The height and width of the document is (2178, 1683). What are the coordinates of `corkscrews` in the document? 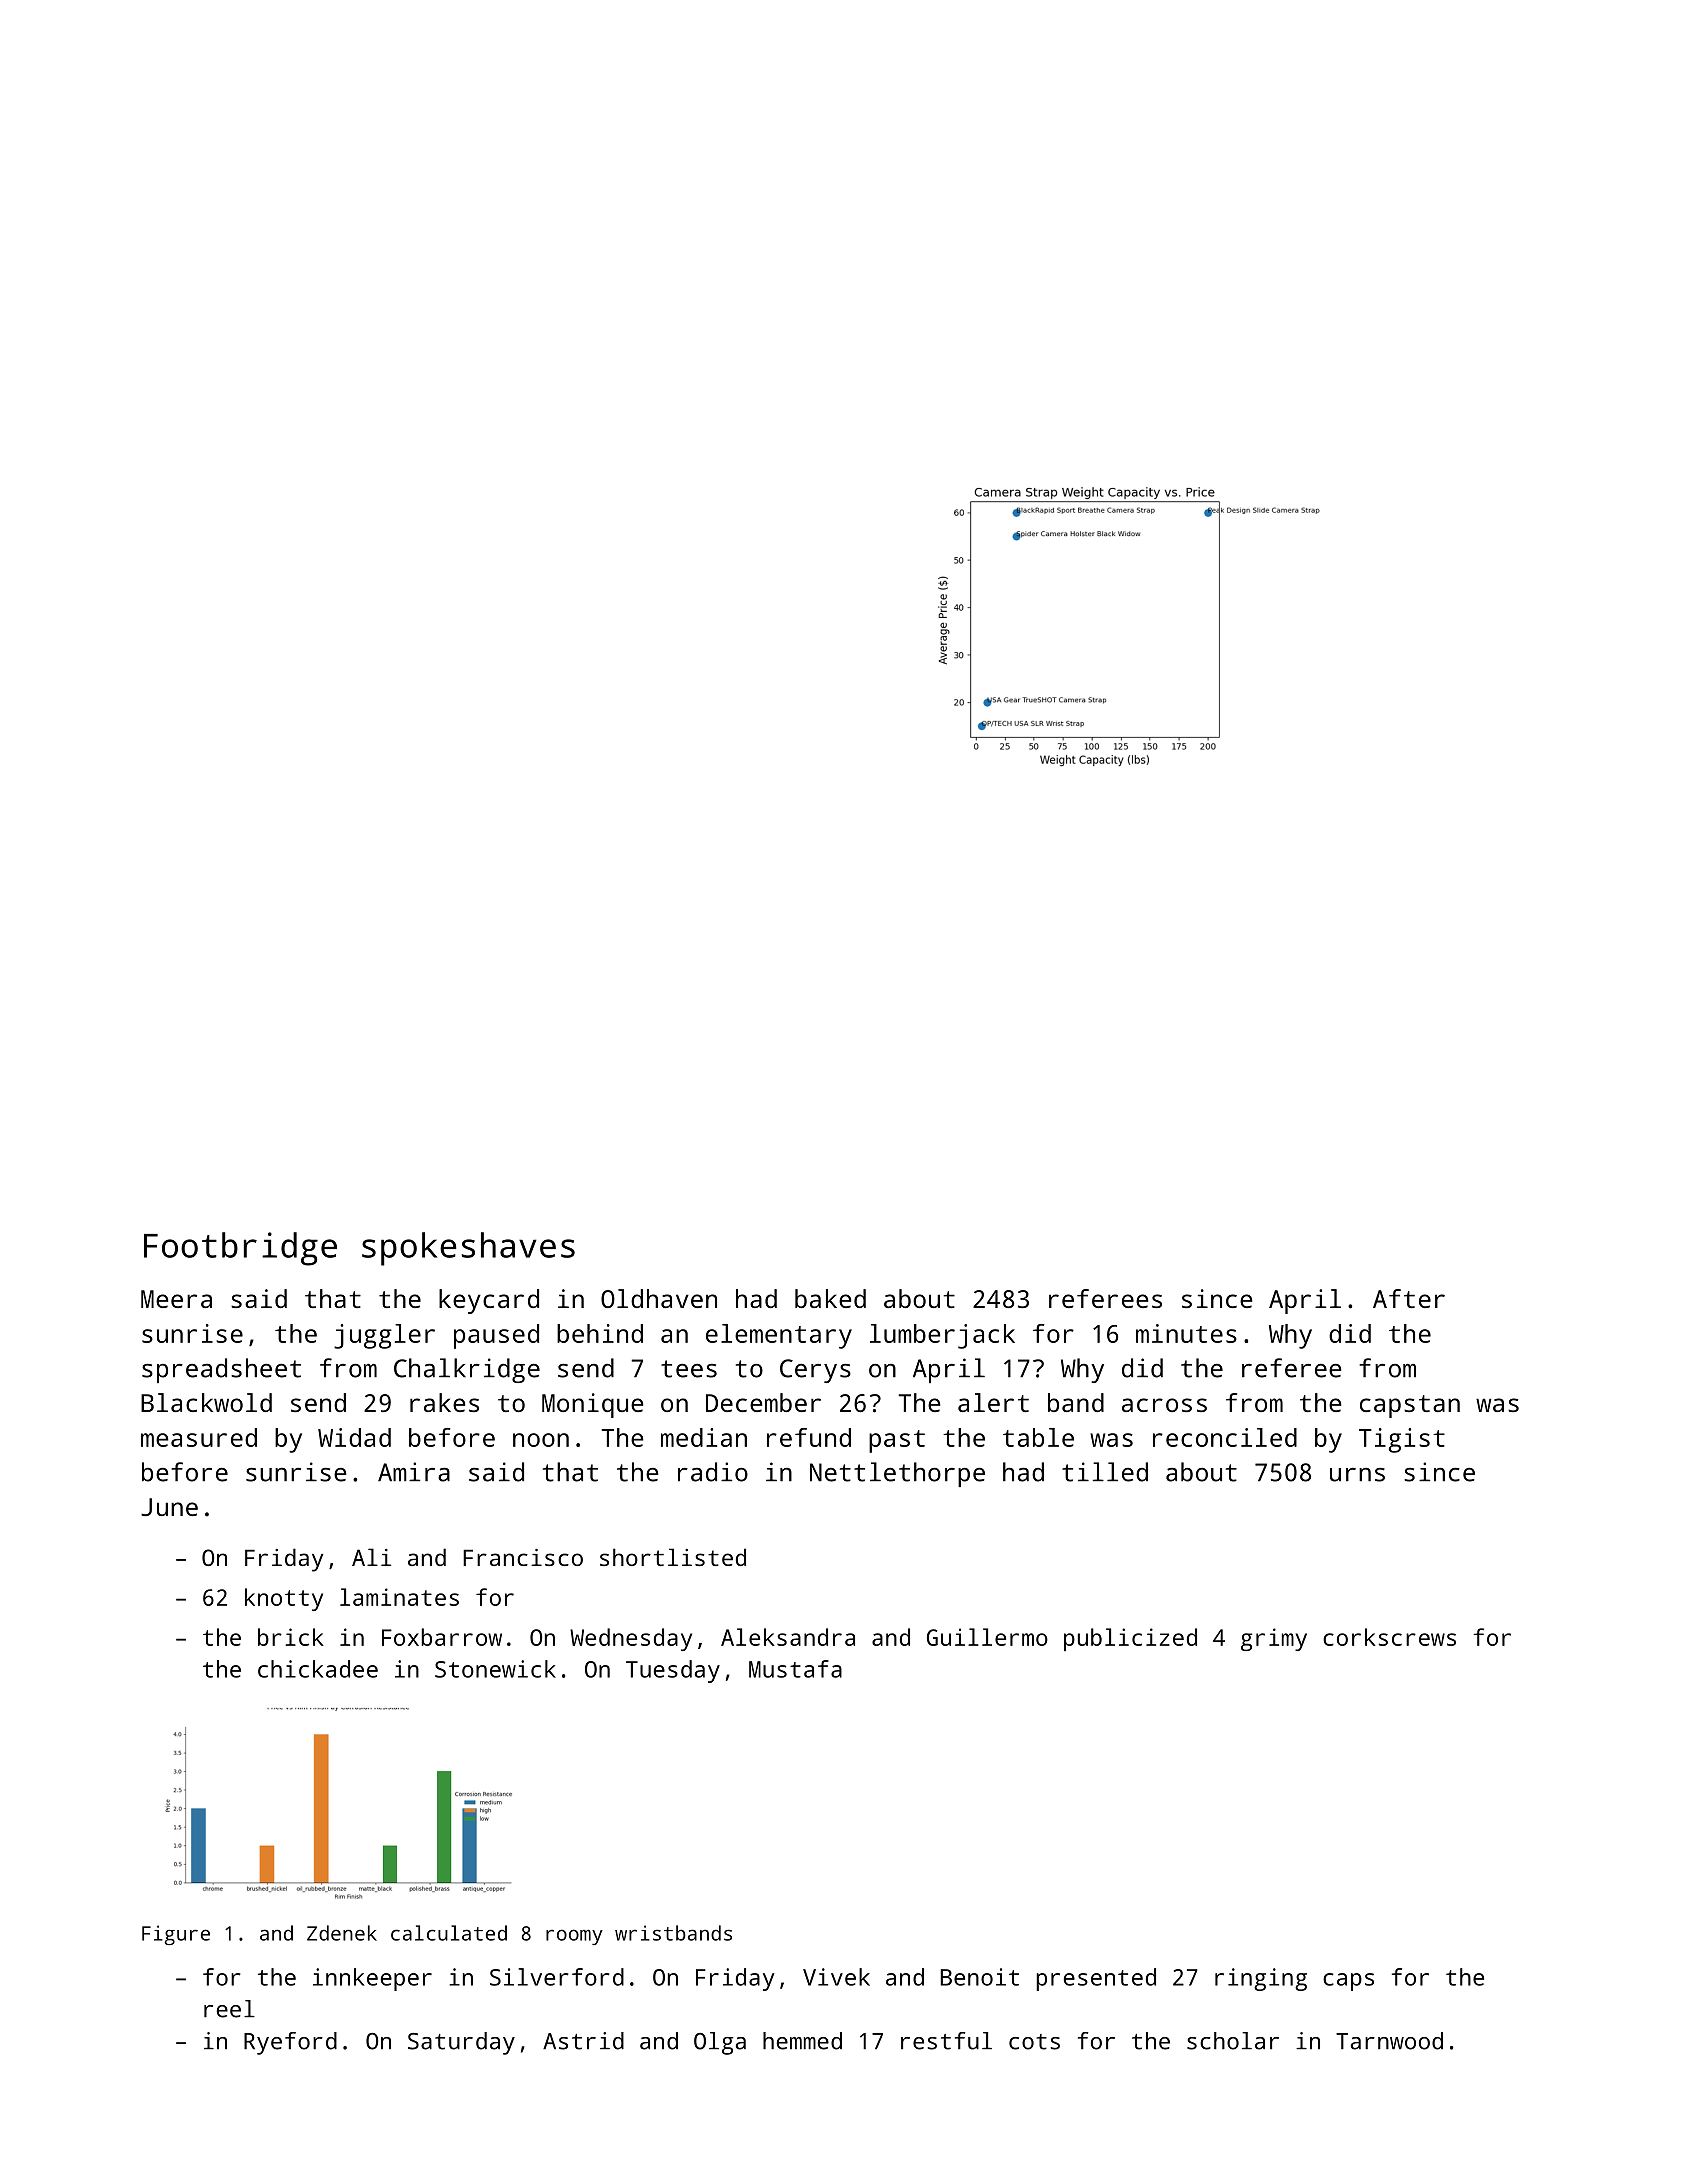 It's located at (1389, 1637).
